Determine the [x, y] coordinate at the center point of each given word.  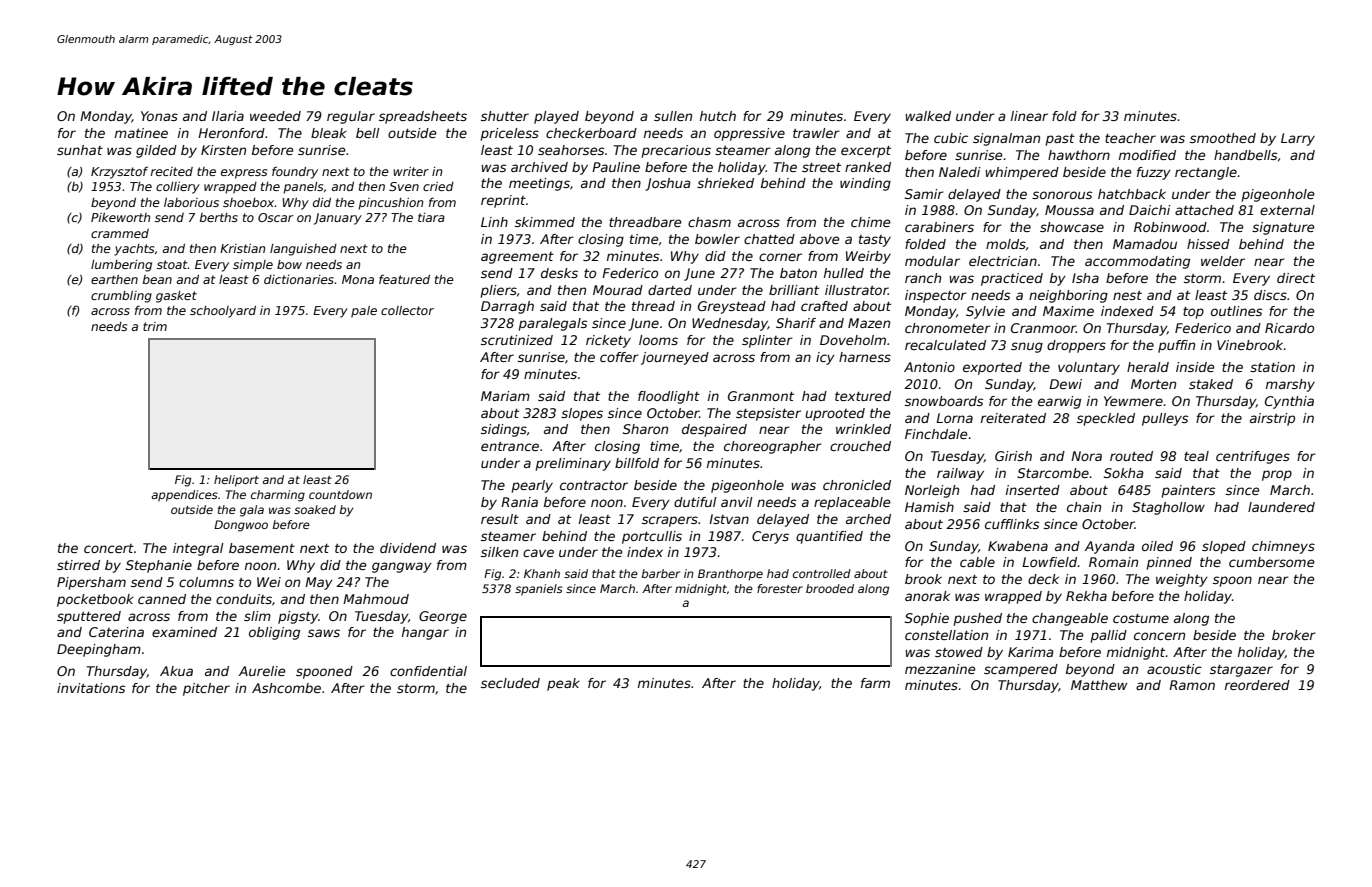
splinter [767, 341]
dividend [408, 548]
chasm [709, 222]
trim [155, 326]
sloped [1224, 547]
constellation [946, 635]
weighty [1182, 580]
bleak [329, 133]
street [821, 167]
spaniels [539, 590]
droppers [1076, 346]
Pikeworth [120, 217]
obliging [274, 633]
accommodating [1137, 262]
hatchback [1132, 194]
